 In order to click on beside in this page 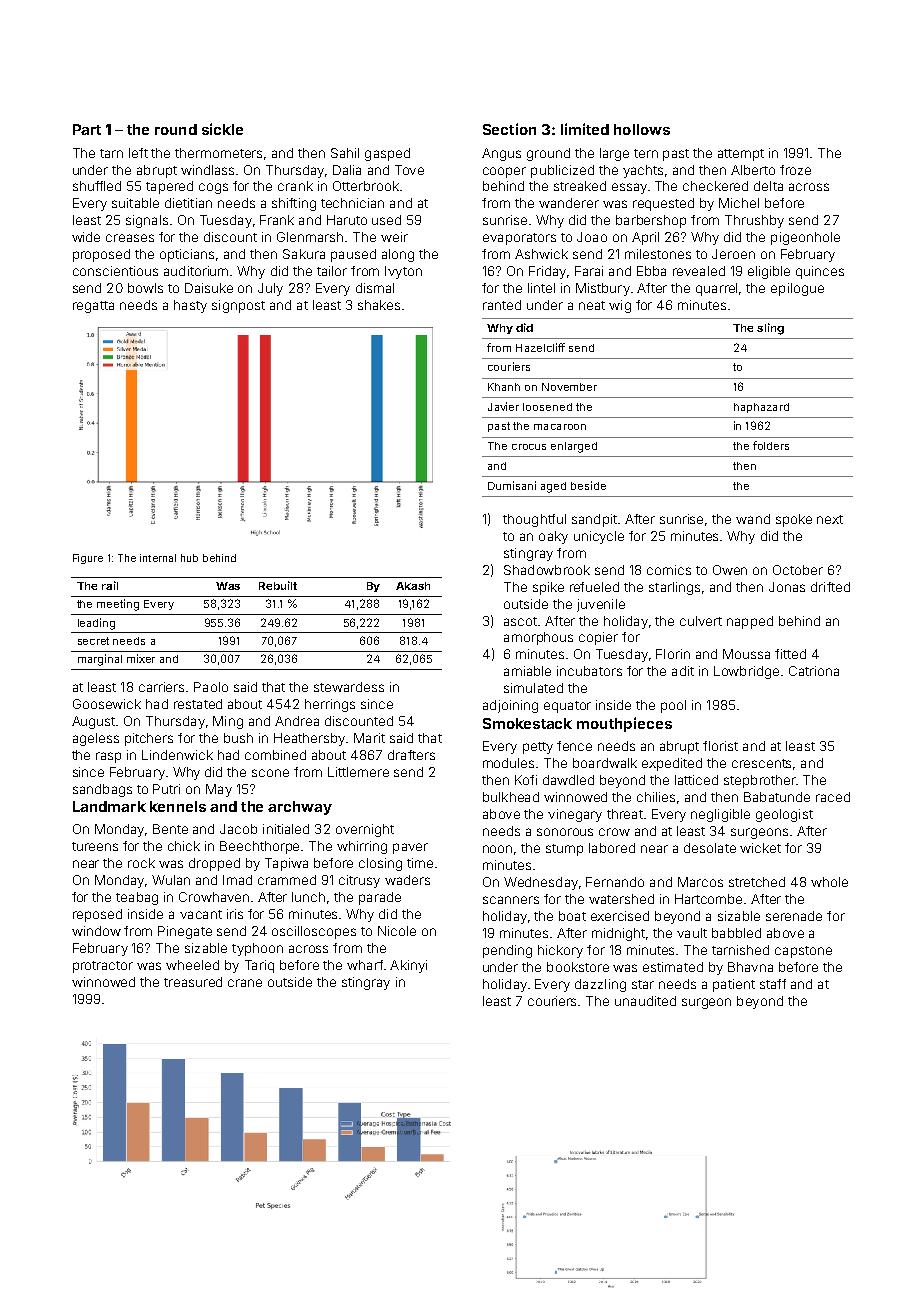, I will do `click(588, 485)`.
